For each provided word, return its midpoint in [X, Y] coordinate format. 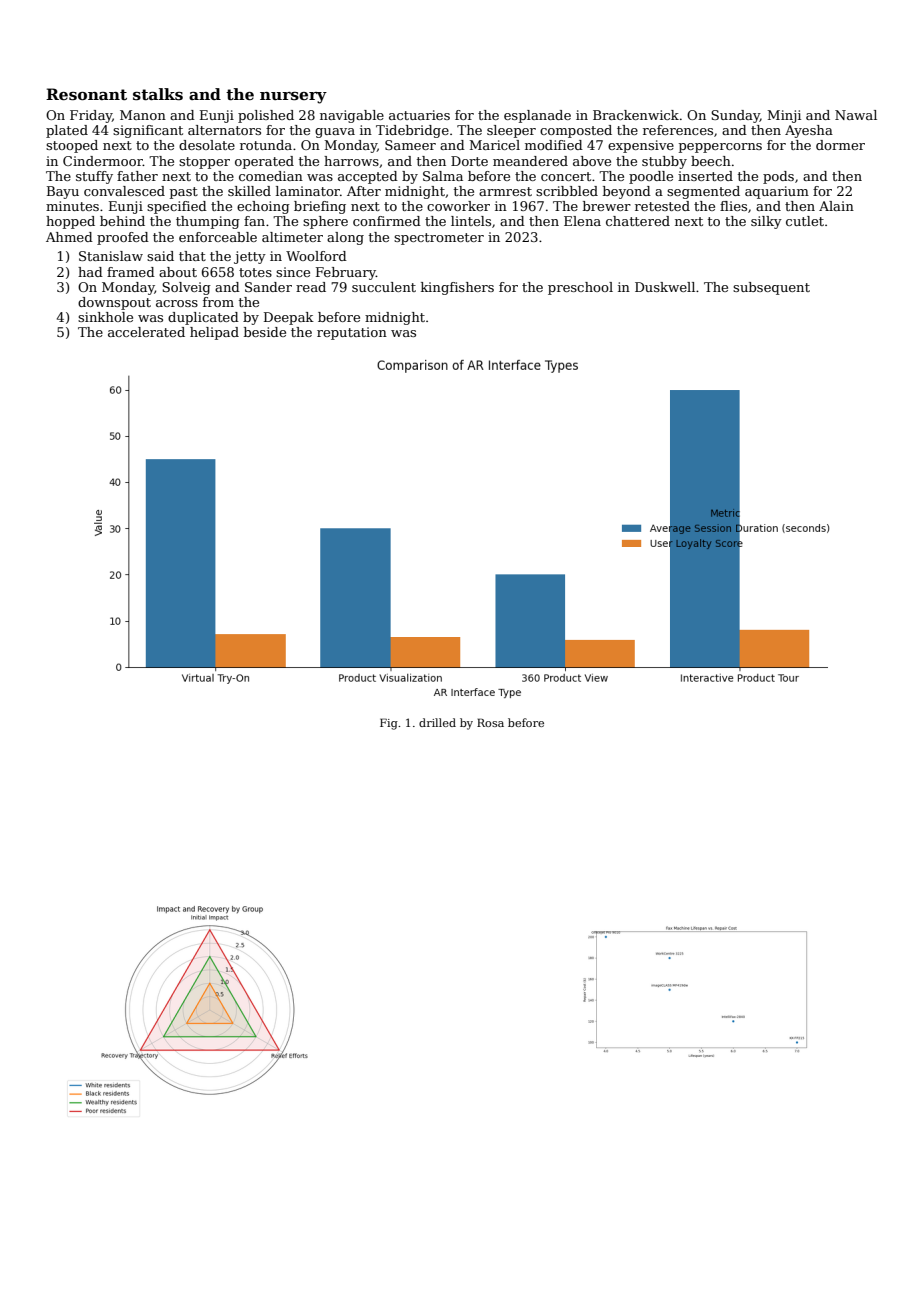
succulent [384, 287]
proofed [123, 238]
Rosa [490, 722]
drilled [437, 722]
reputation [352, 333]
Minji [784, 116]
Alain [836, 206]
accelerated [146, 332]
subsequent [771, 288]
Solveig [186, 288]
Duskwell [665, 287]
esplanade [537, 116]
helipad [214, 333]
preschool [580, 288]
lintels [471, 221]
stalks [158, 94]
